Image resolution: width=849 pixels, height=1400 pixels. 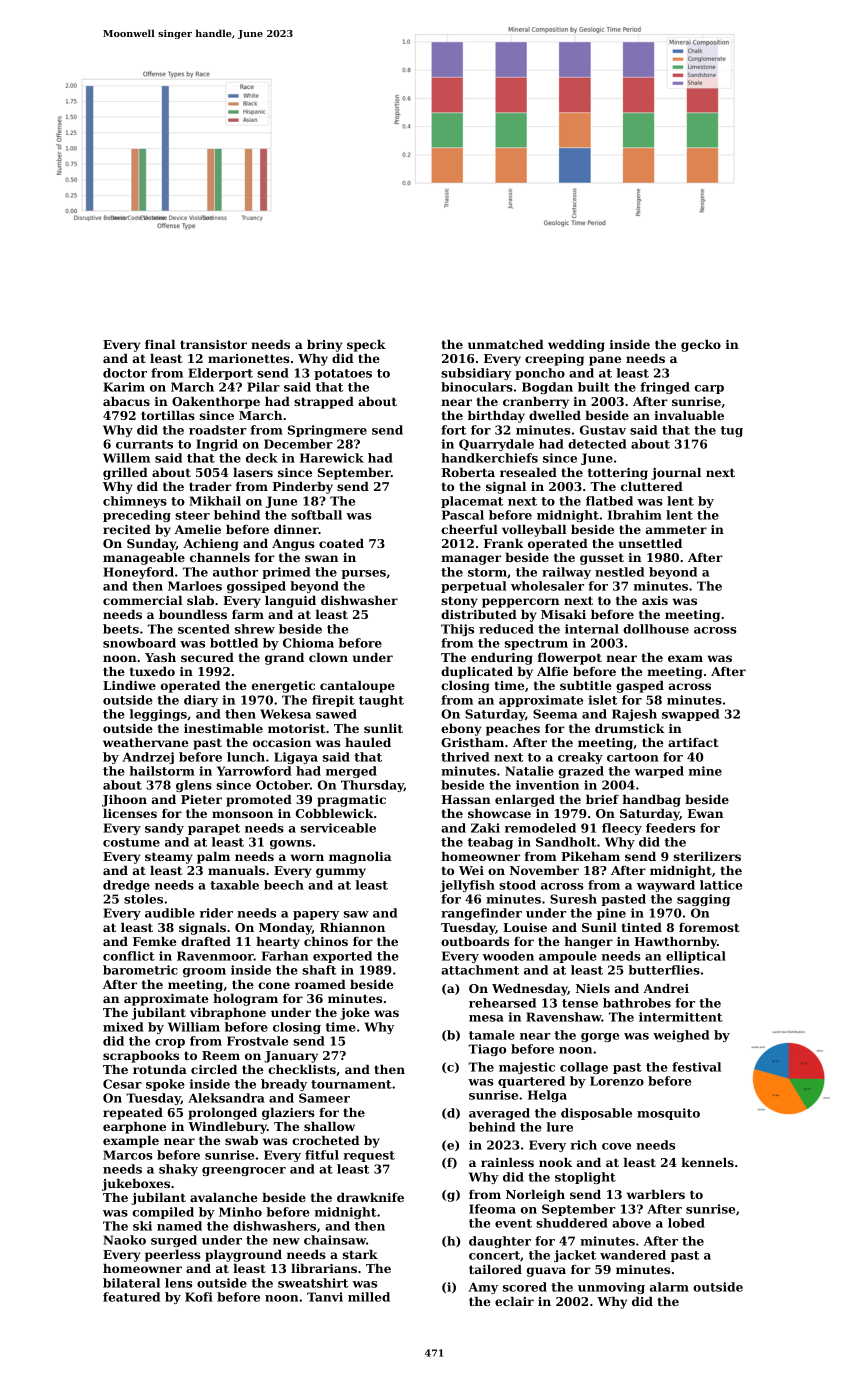 What do you see at coordinates (603, 700) in the image?
I see `islet` at bounding box center [603, 700].
